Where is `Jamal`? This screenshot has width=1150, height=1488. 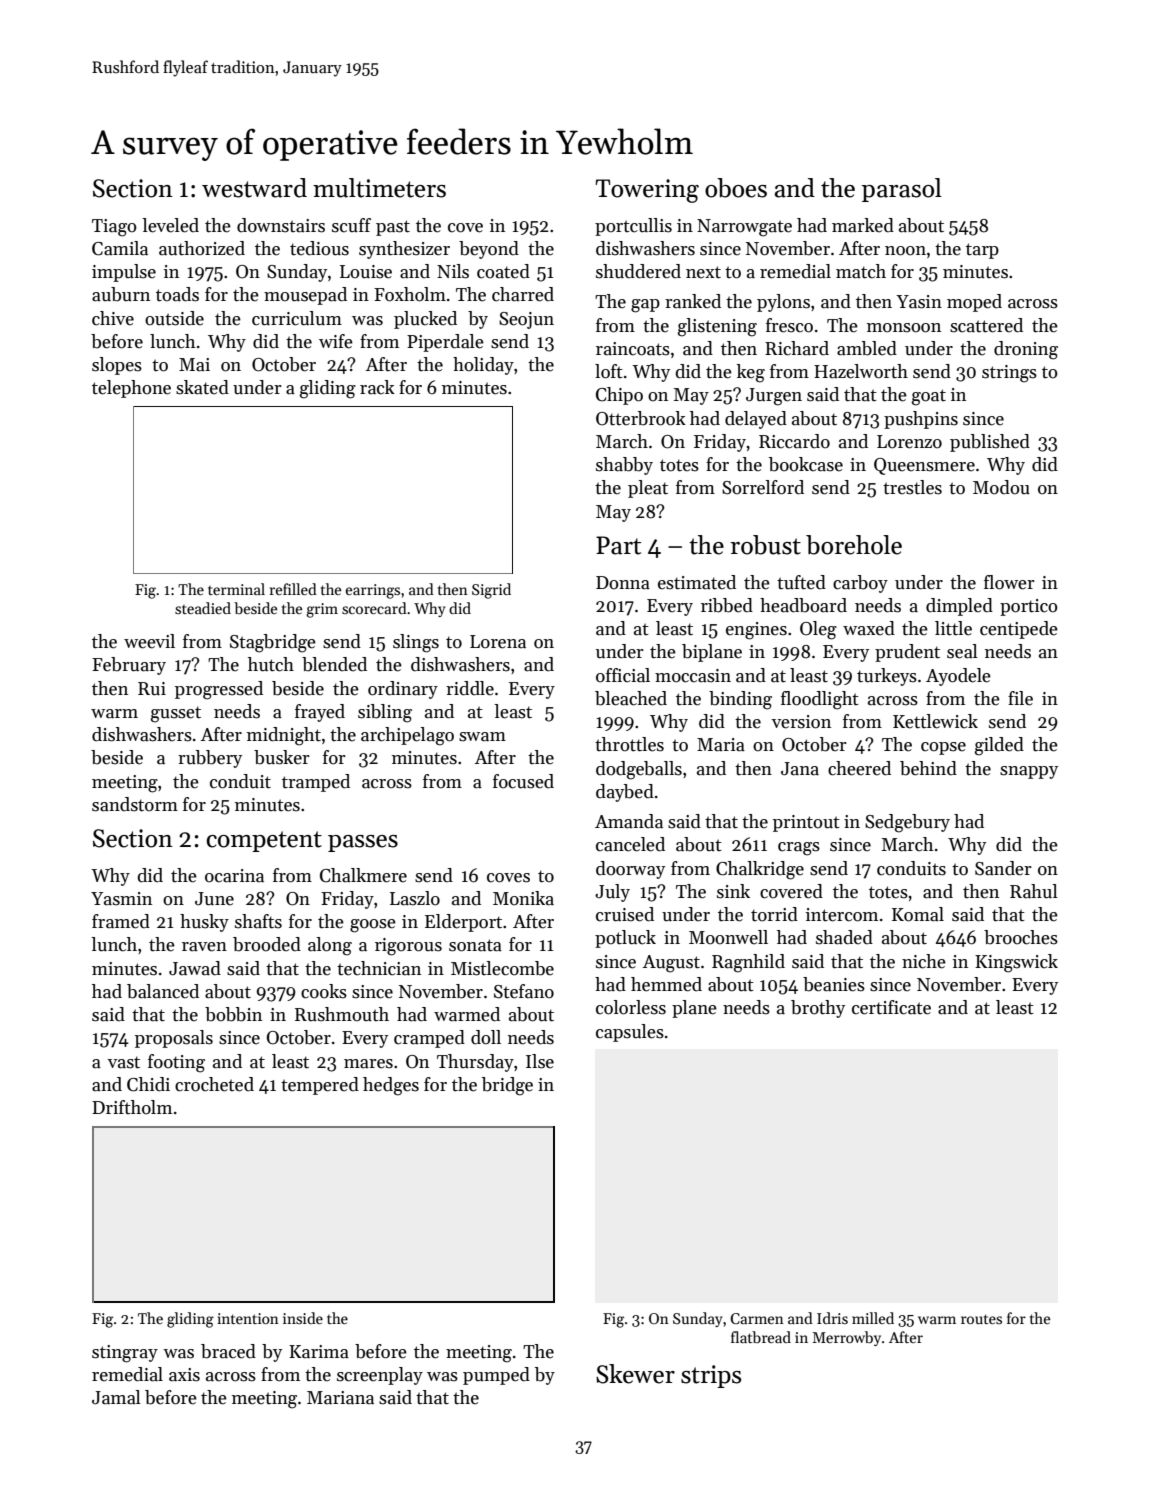
Jamal is located at coordinates (116, 1397).
